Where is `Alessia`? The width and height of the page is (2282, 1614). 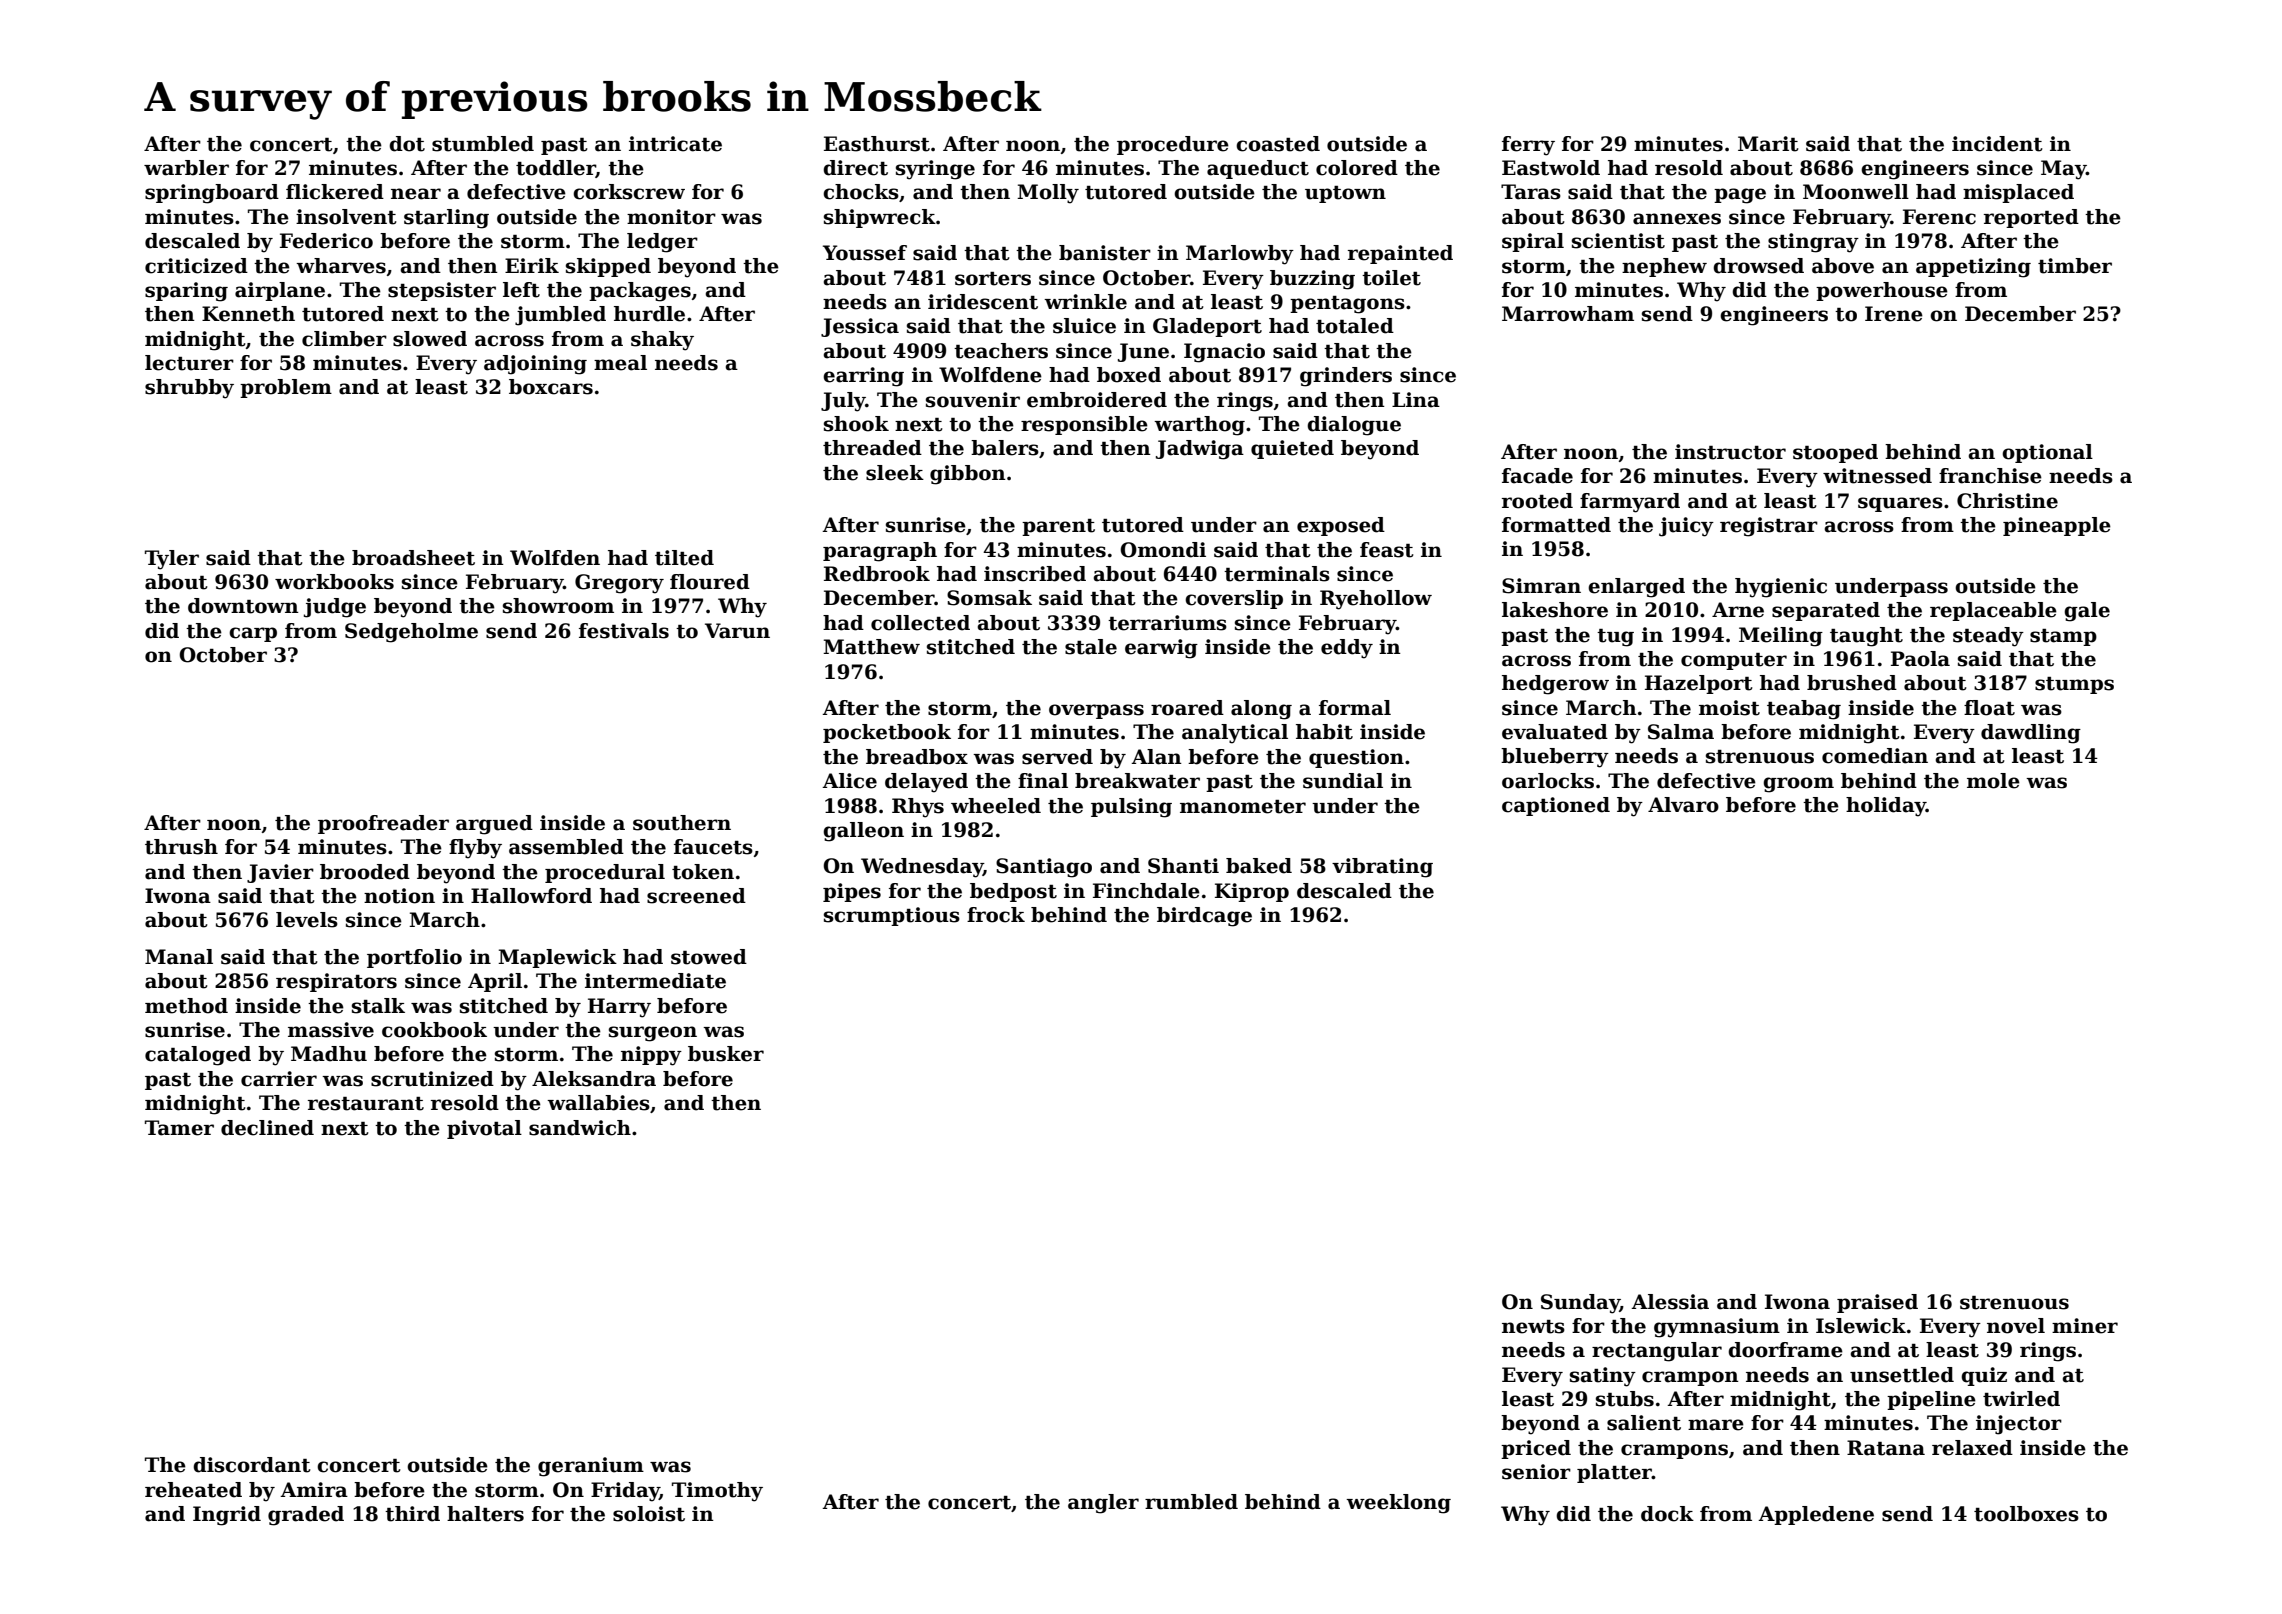 Alessia is located at coordinates (1670, 1302).
